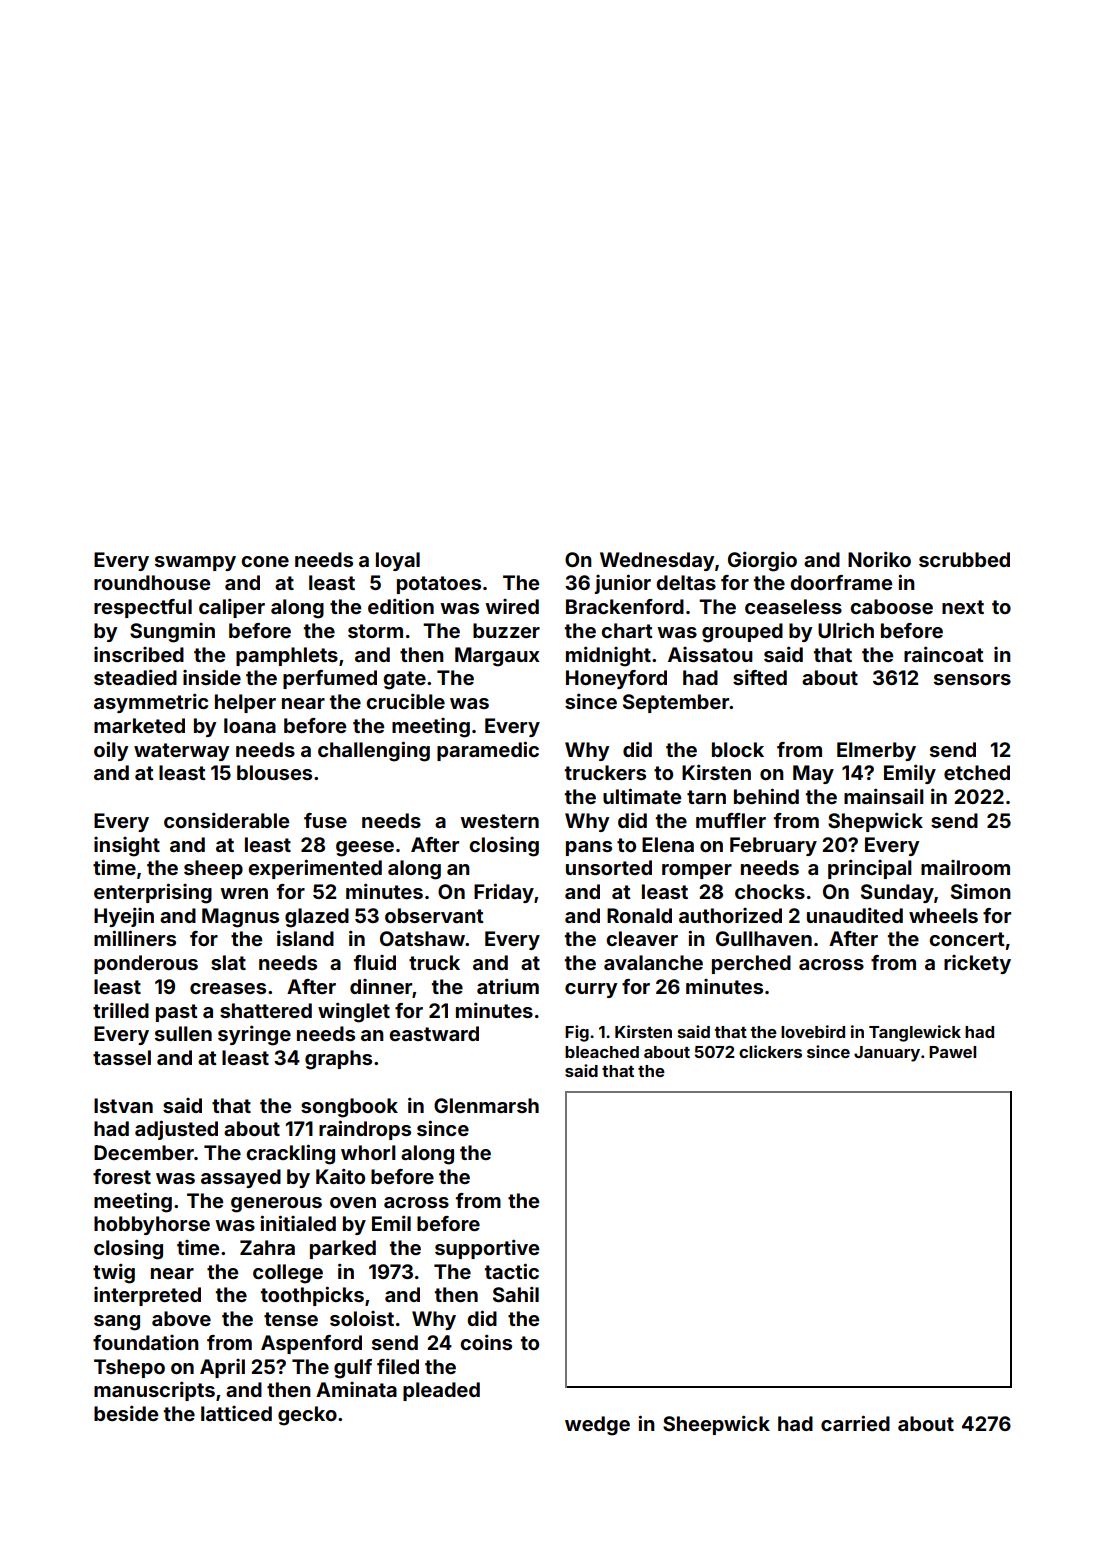 This screenshot has width=1105, height=1562. I want to click on Noriko, so click(879, 559).
